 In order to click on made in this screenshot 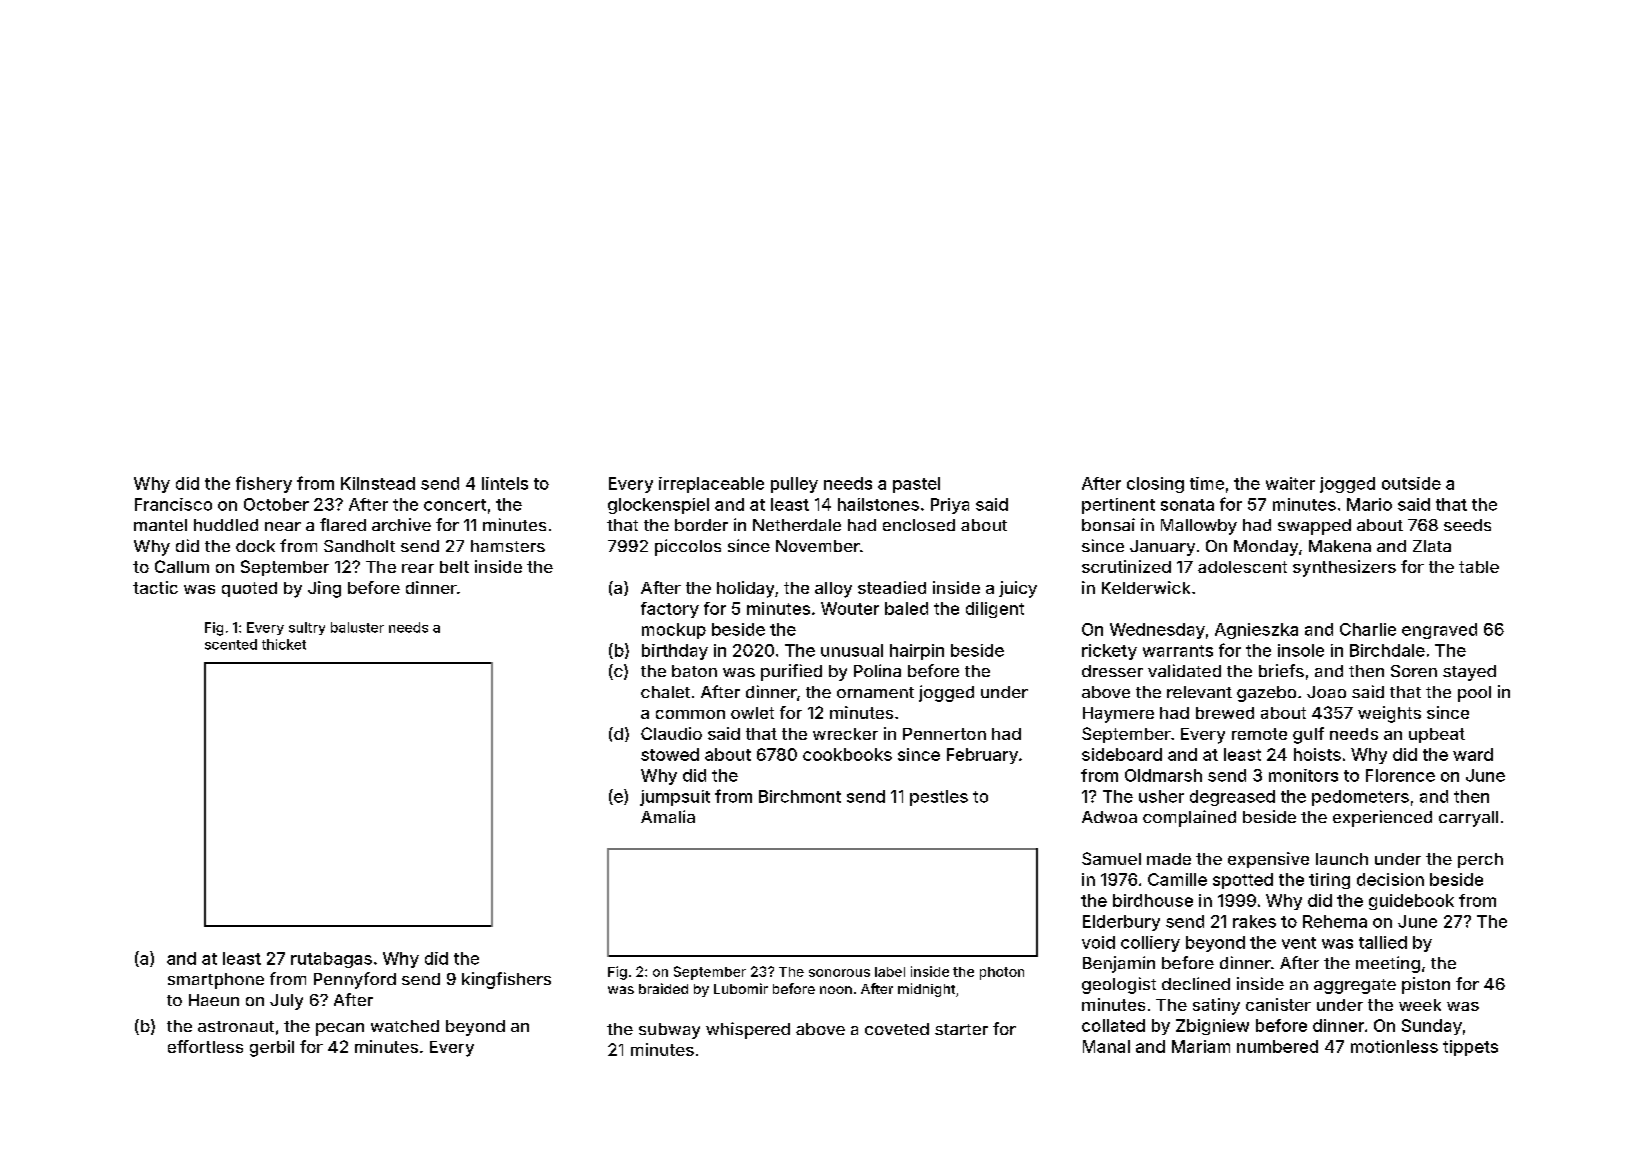, I will do `click(1169, 859)`.
